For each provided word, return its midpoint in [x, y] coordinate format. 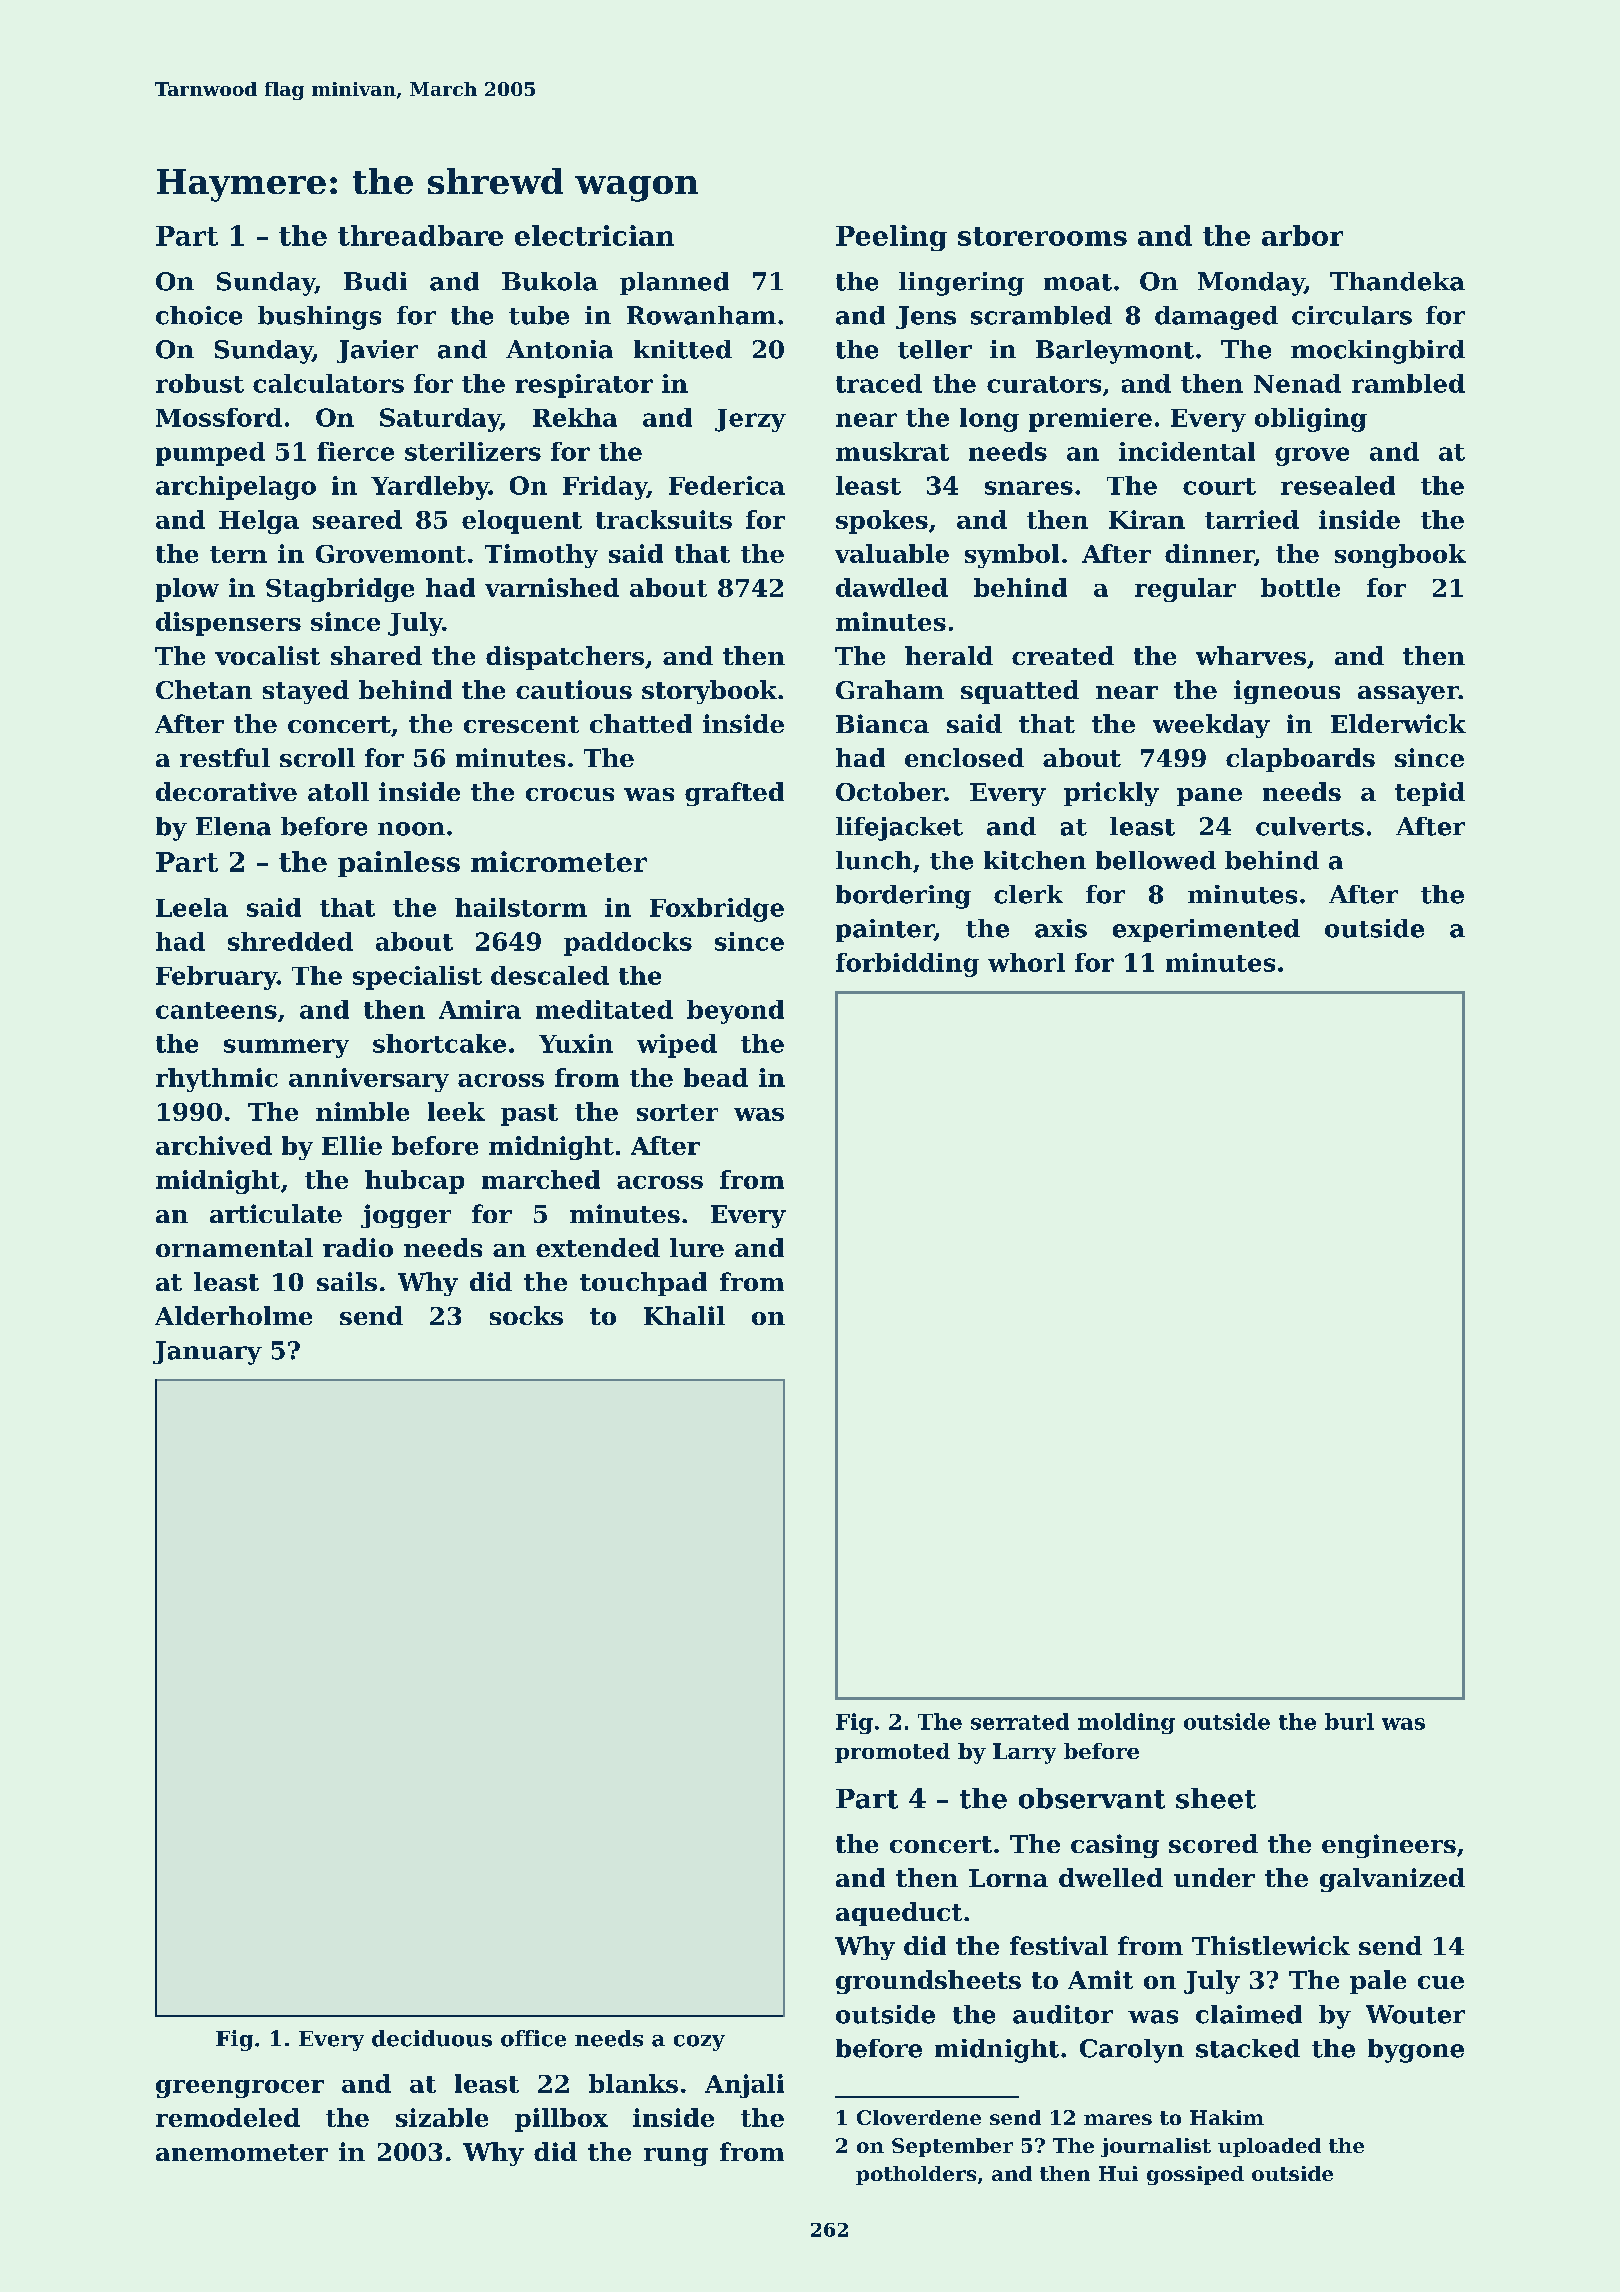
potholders [916, 2175]
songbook [1400, 556]
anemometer [242, 2152]
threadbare [420, 235]
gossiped [1195, 2175]
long [989, 420]
